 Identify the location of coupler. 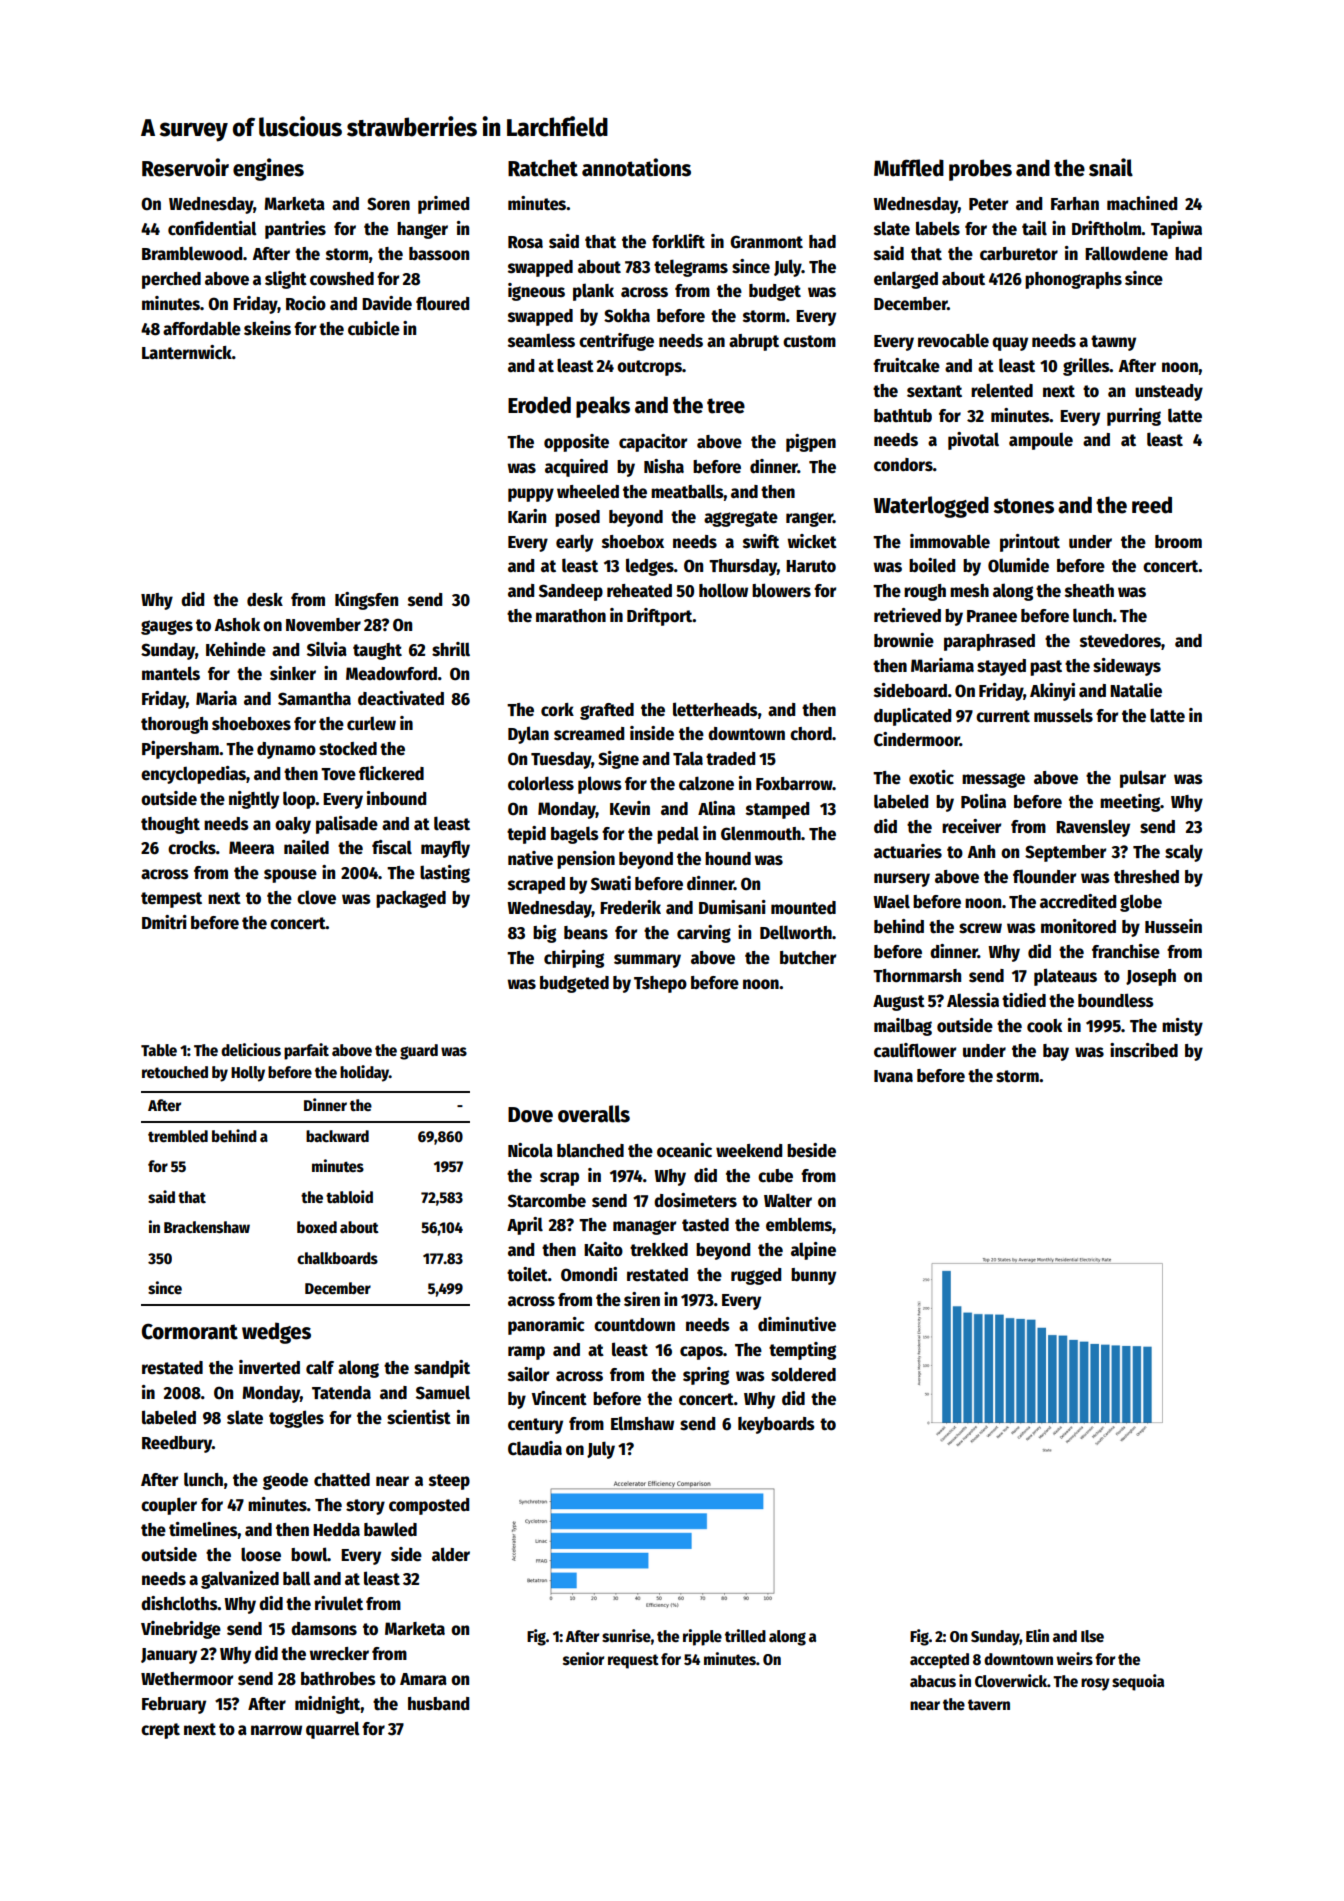
(169, 1506).
